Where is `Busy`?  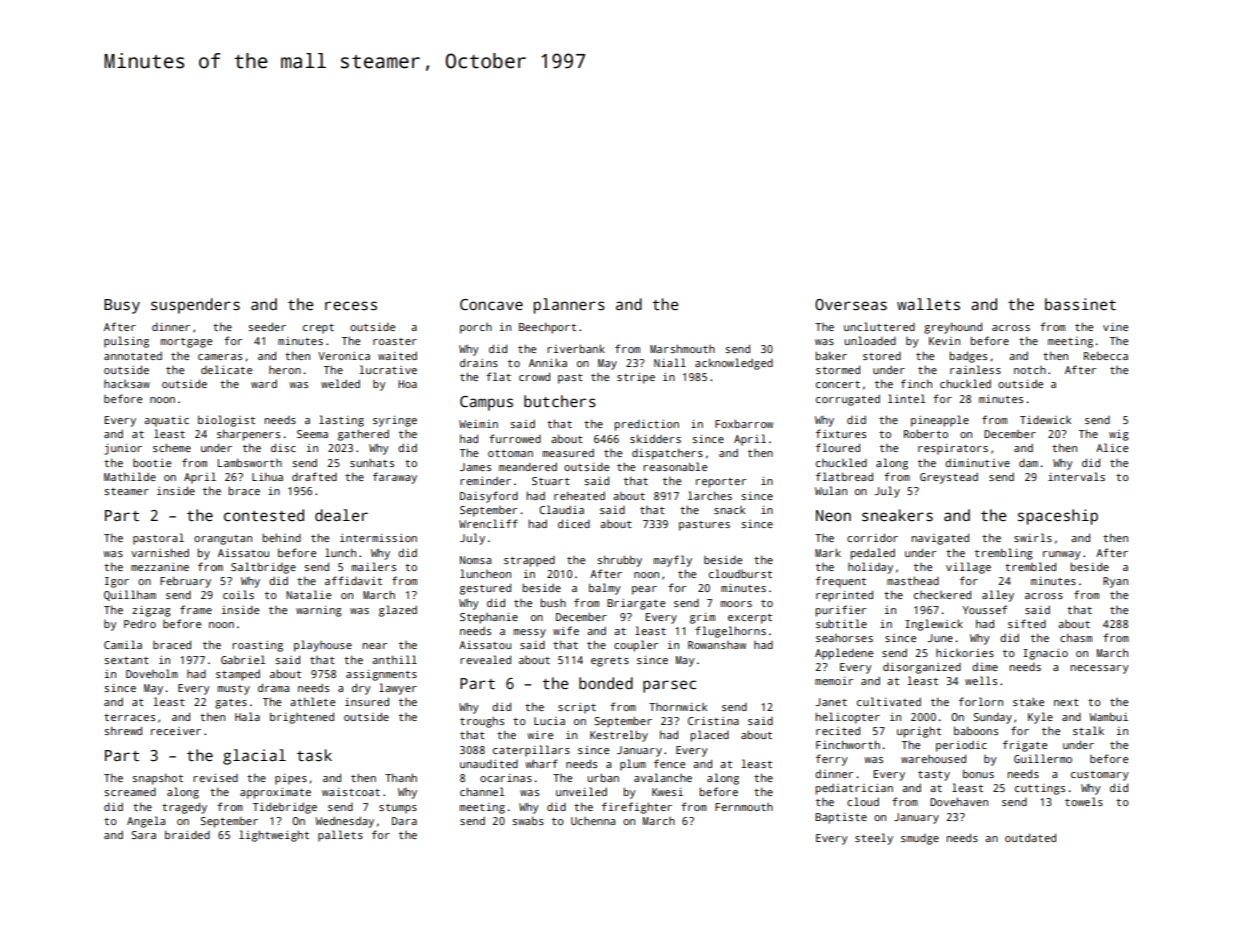 Busy is located at coordinates (122, 306).
